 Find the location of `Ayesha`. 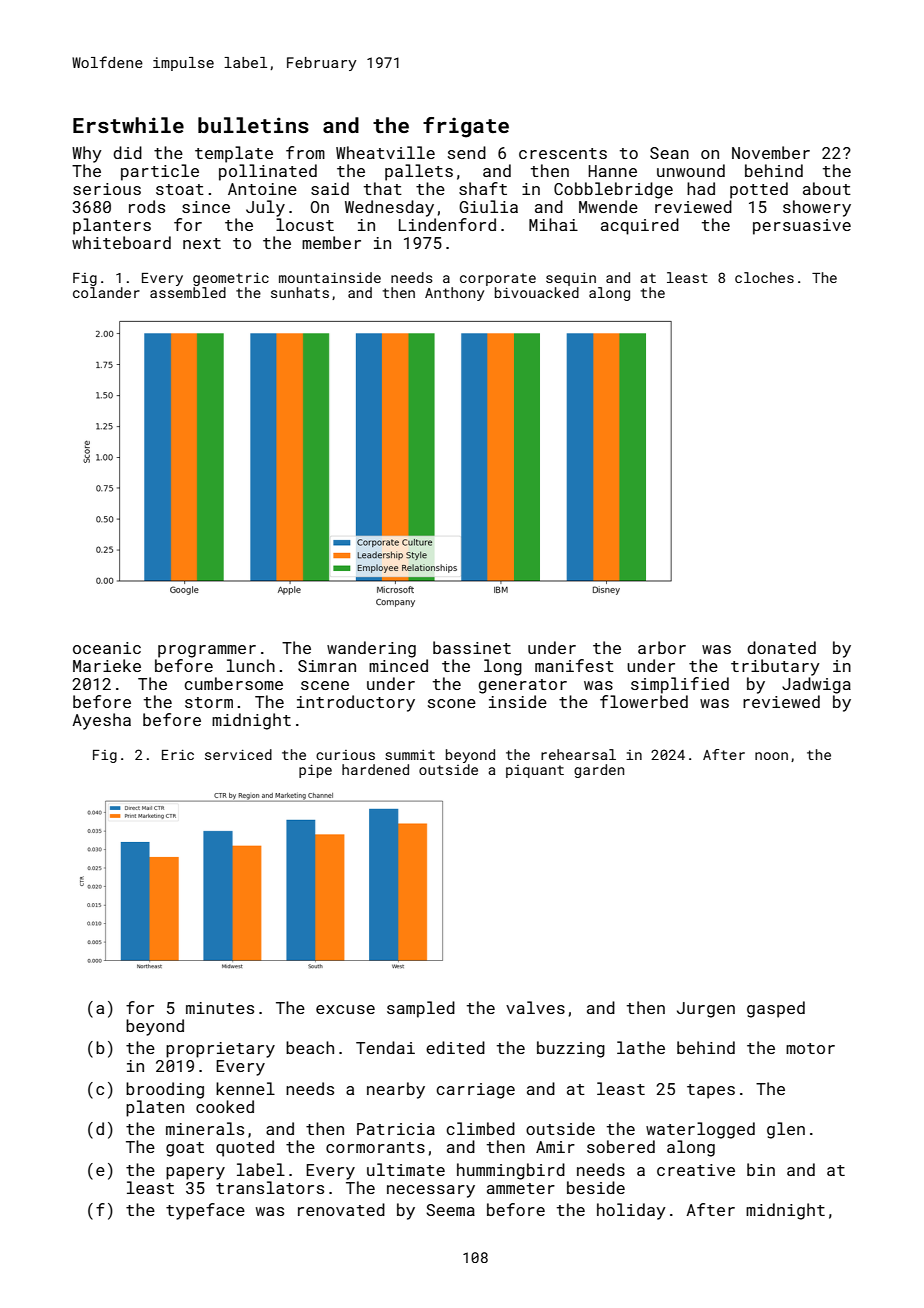

Ayesha is located at coordinates (101, 721).
